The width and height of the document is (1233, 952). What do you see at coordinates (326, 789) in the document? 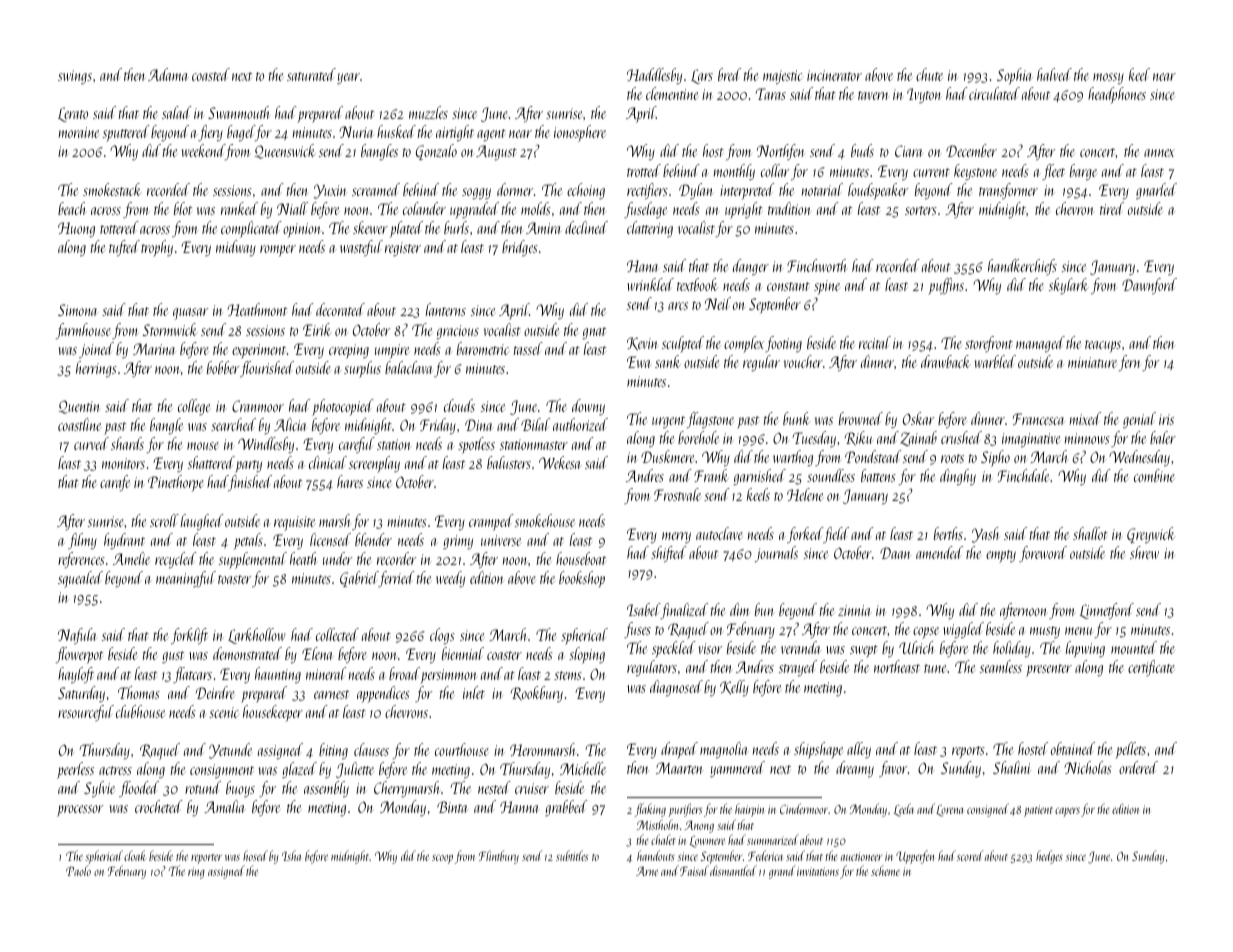
I see `assembly` at bounding box center [326, 789].
